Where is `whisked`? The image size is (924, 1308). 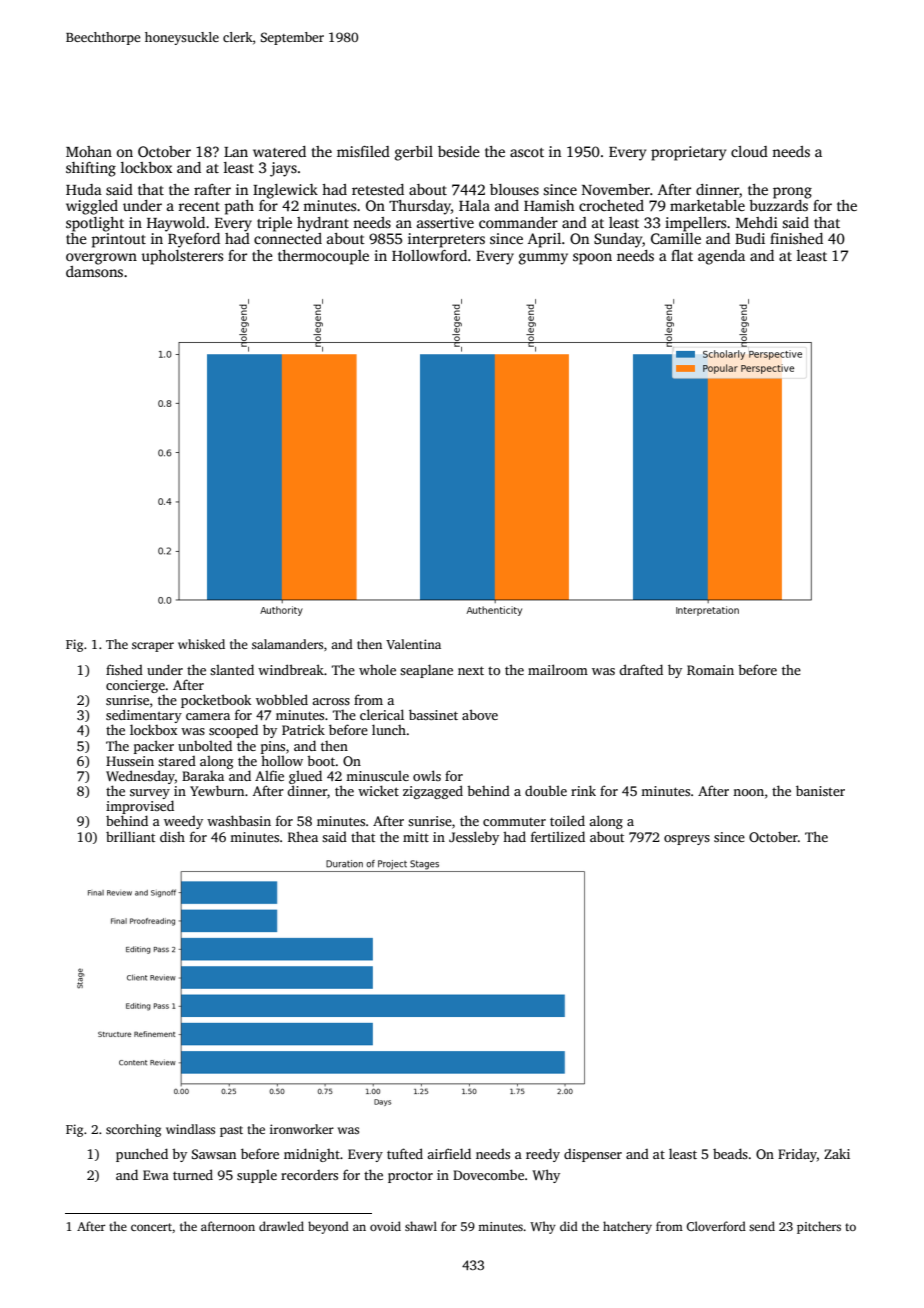 whisked is located at coordinates (201, 644).
